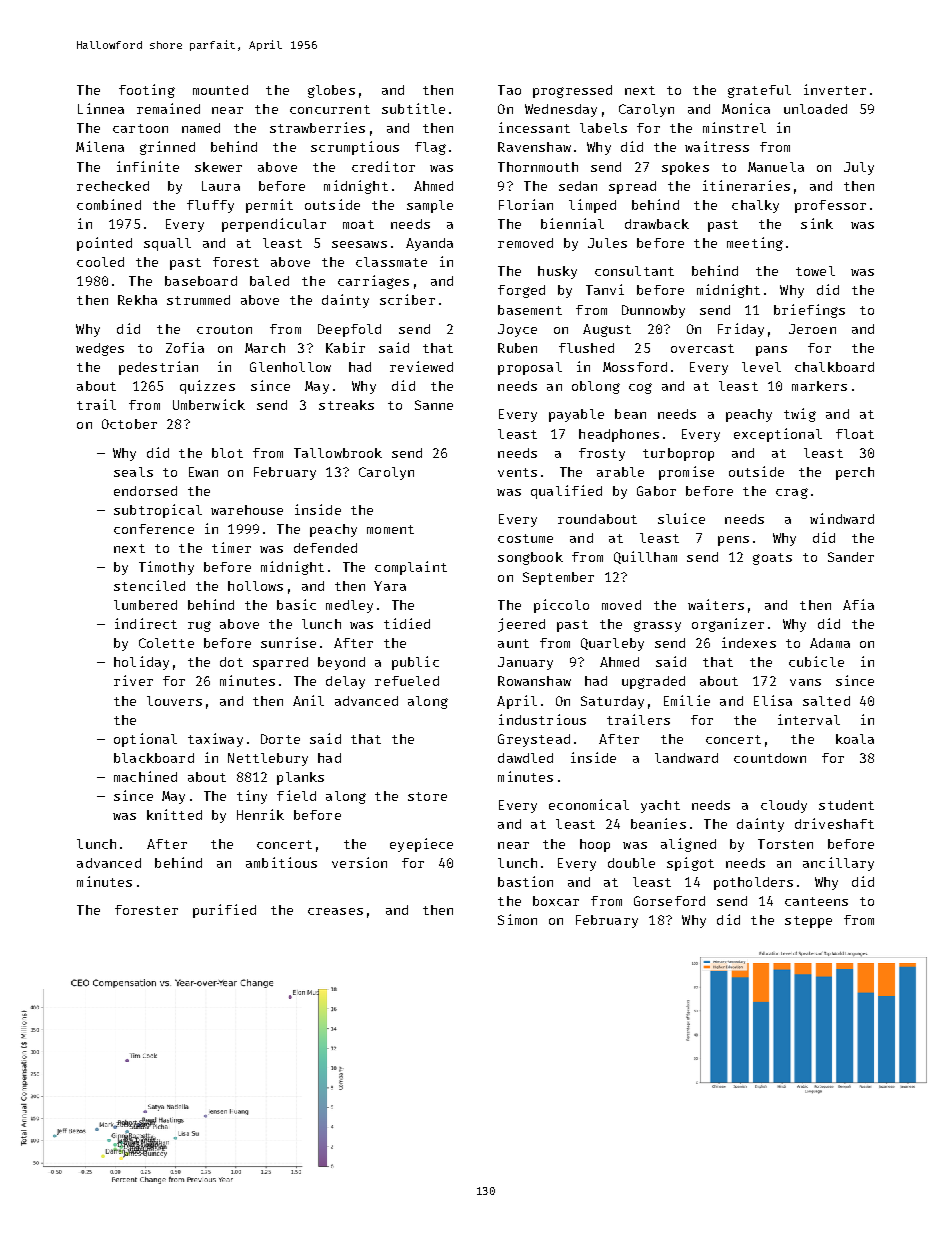 The width and height of the image is (952, 1233). What do you see at coordinates (530, 558) in the image?
I see `songbook` at bounding box center [530, 558].
